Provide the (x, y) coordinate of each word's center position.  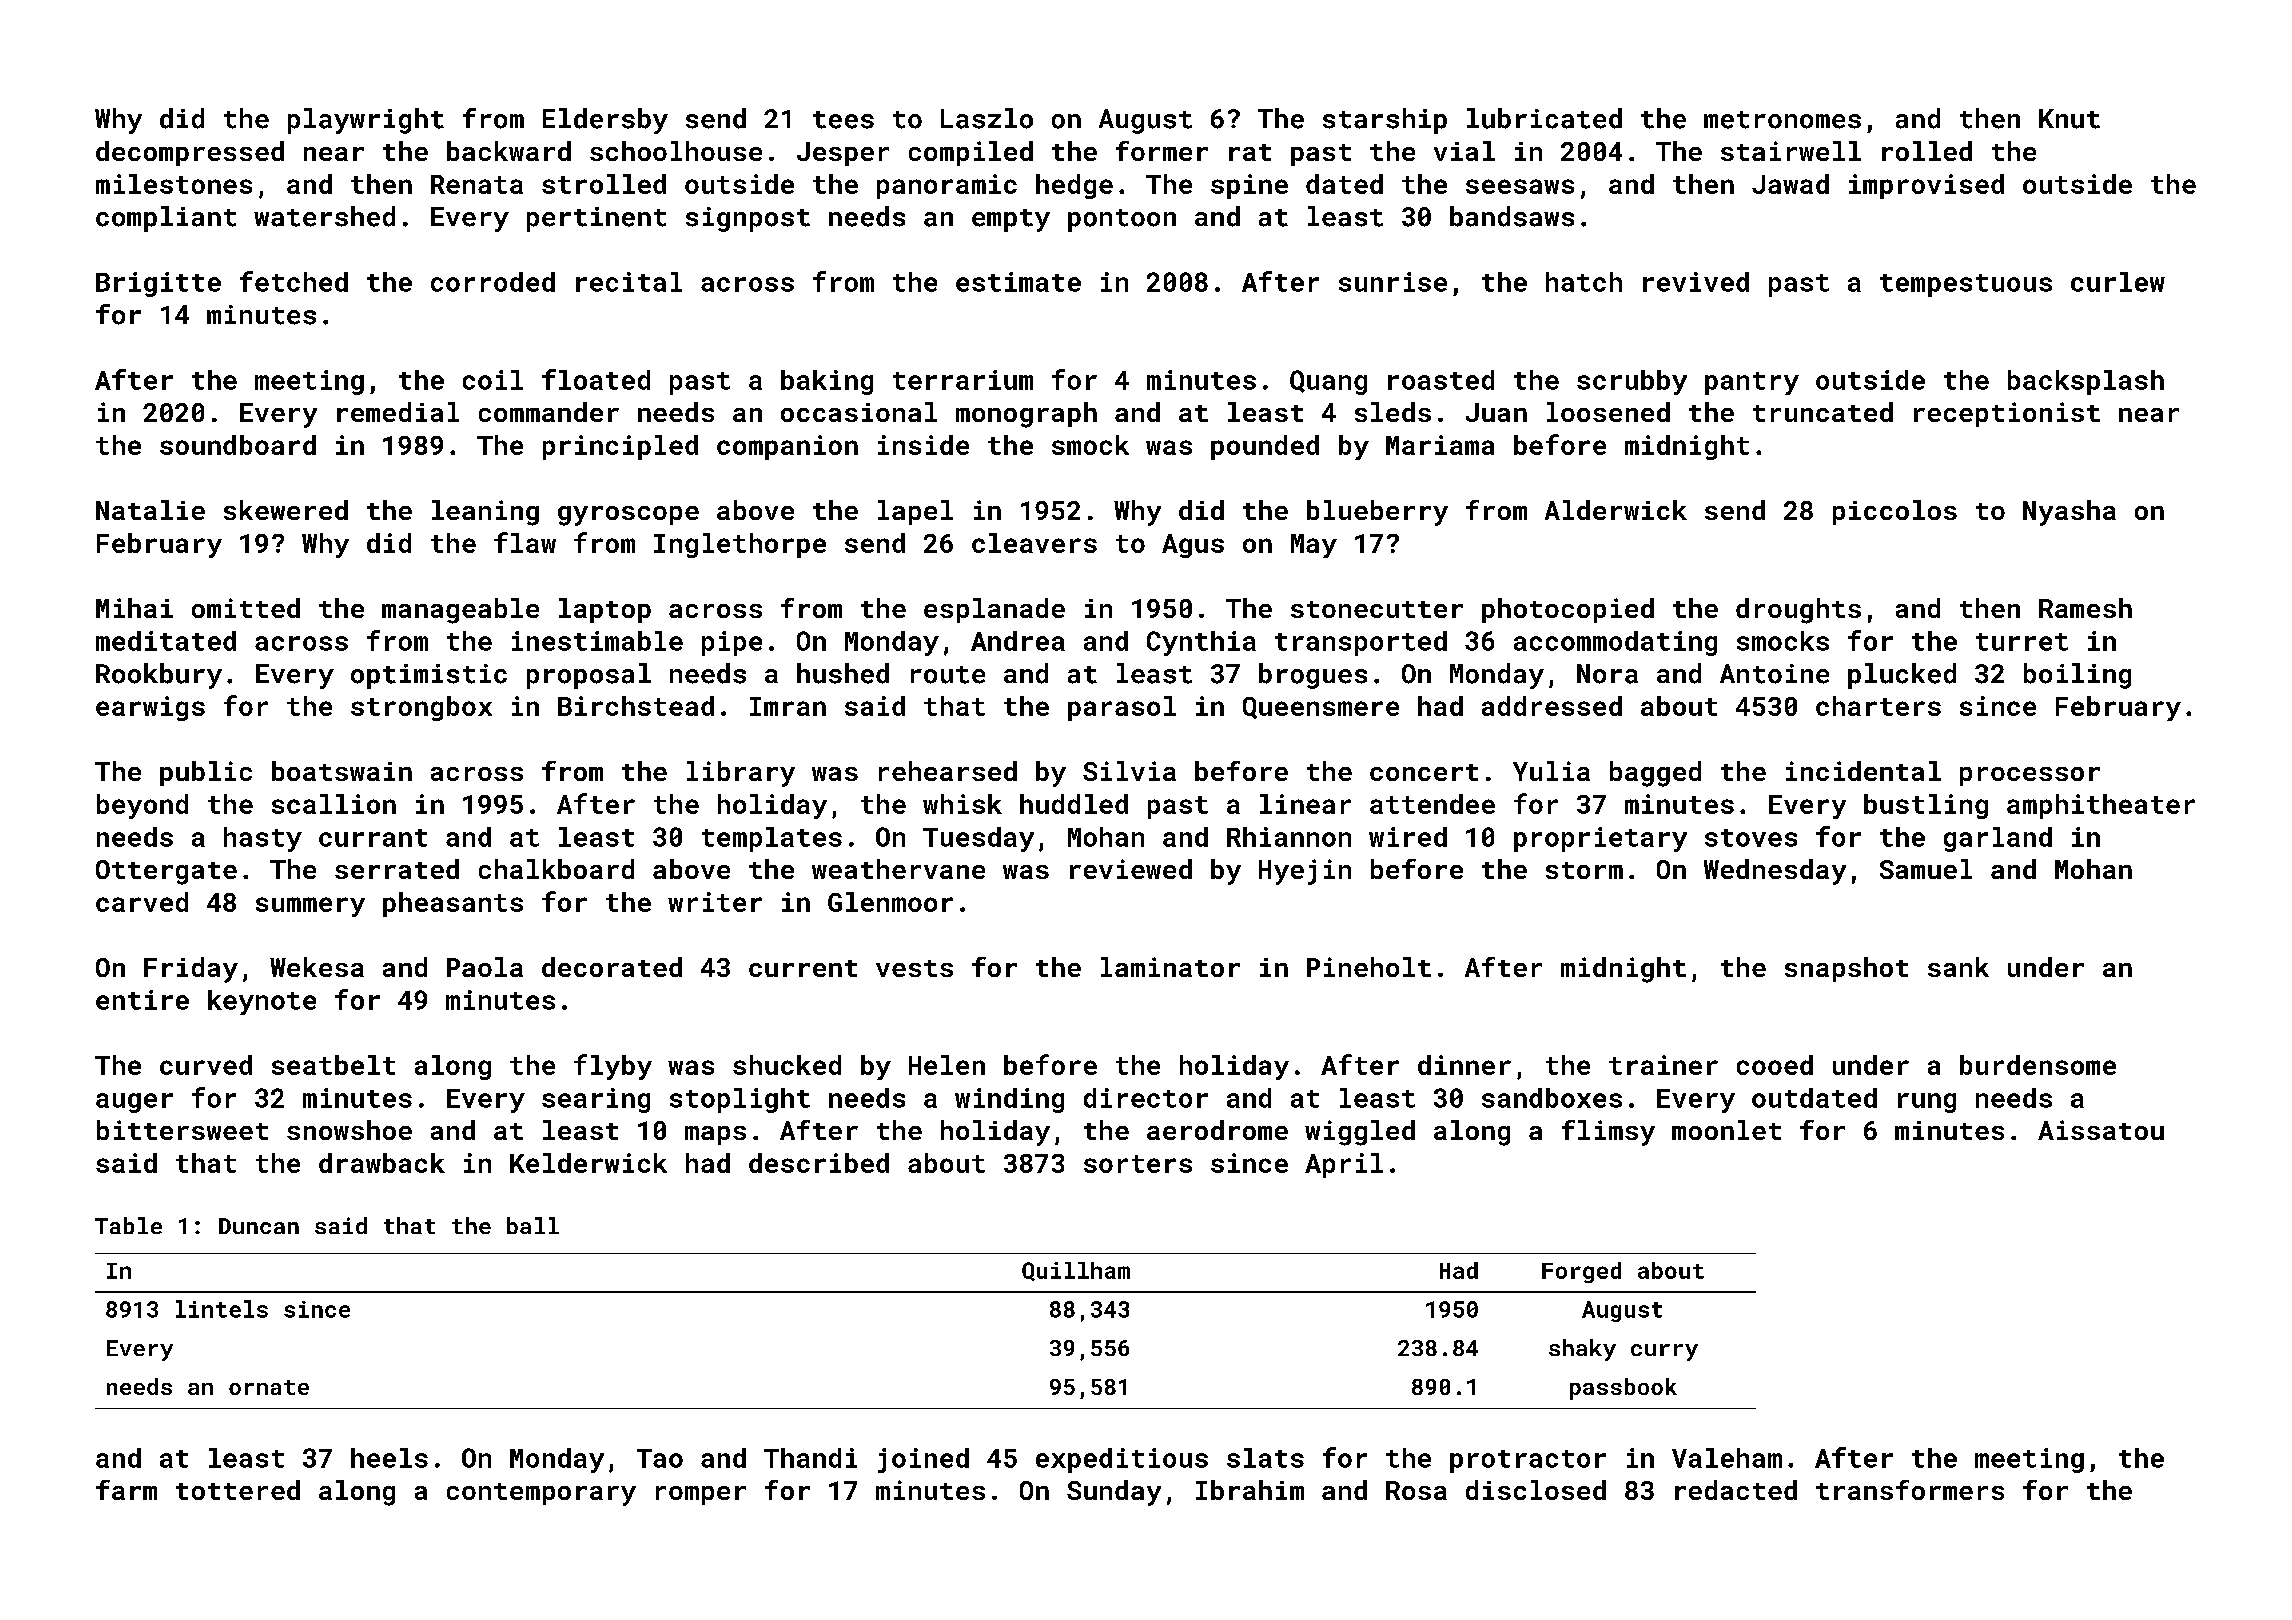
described (819, 1163)
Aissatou (2101, 1130)
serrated (397, 869)
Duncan (259, 1226)
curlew (2118, 282)
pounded (1265, 447)
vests (914, 968)
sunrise (1393, 282)
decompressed (190, 153)
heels (389, 1458)
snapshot (1846, 969)
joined (923, 1460)
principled (620, 447)
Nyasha (2069, 513)
